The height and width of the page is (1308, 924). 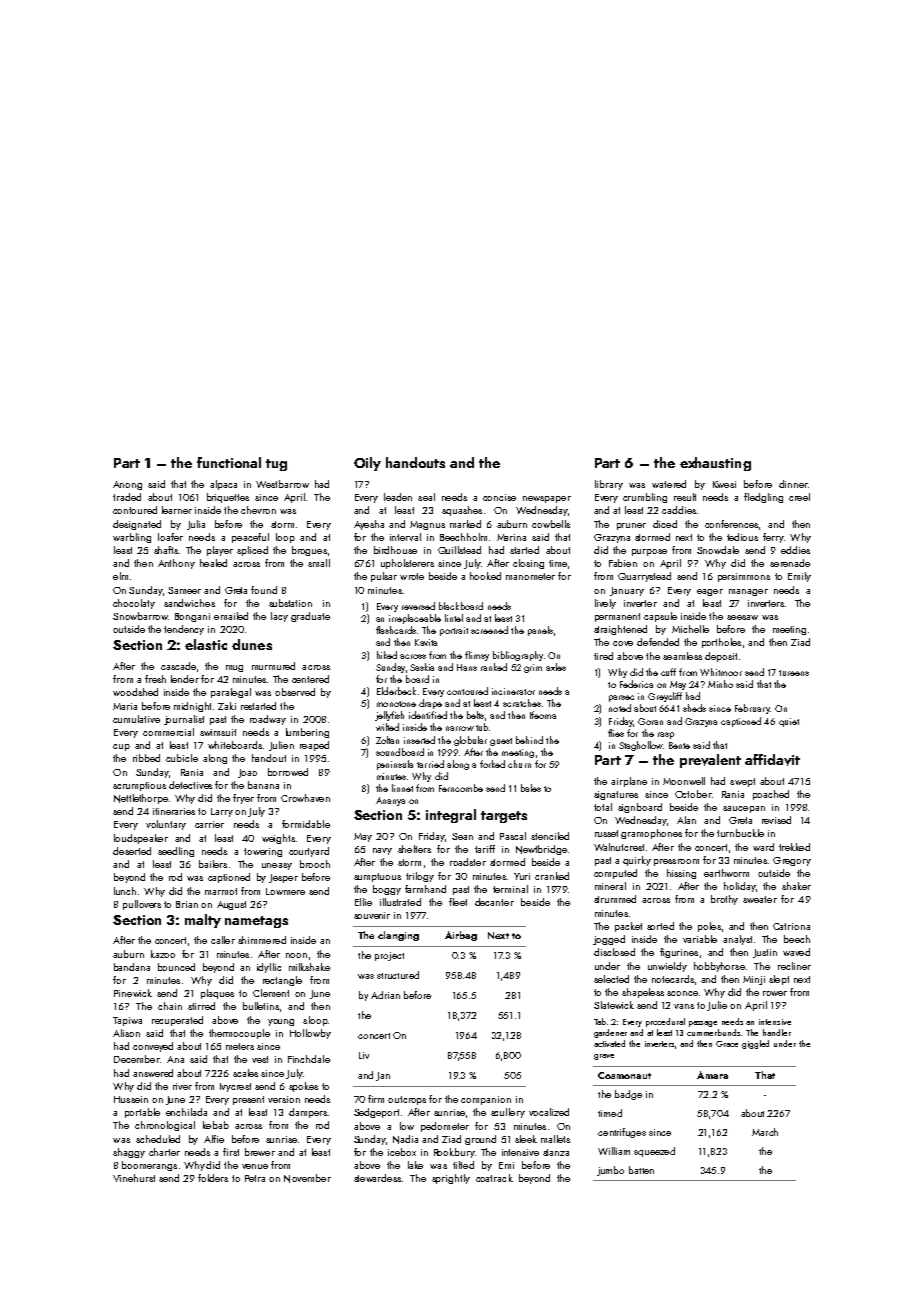 What do you see at coordinates (760, 899) in the page?
I see `sweater` at bounding box center [760, 899].
